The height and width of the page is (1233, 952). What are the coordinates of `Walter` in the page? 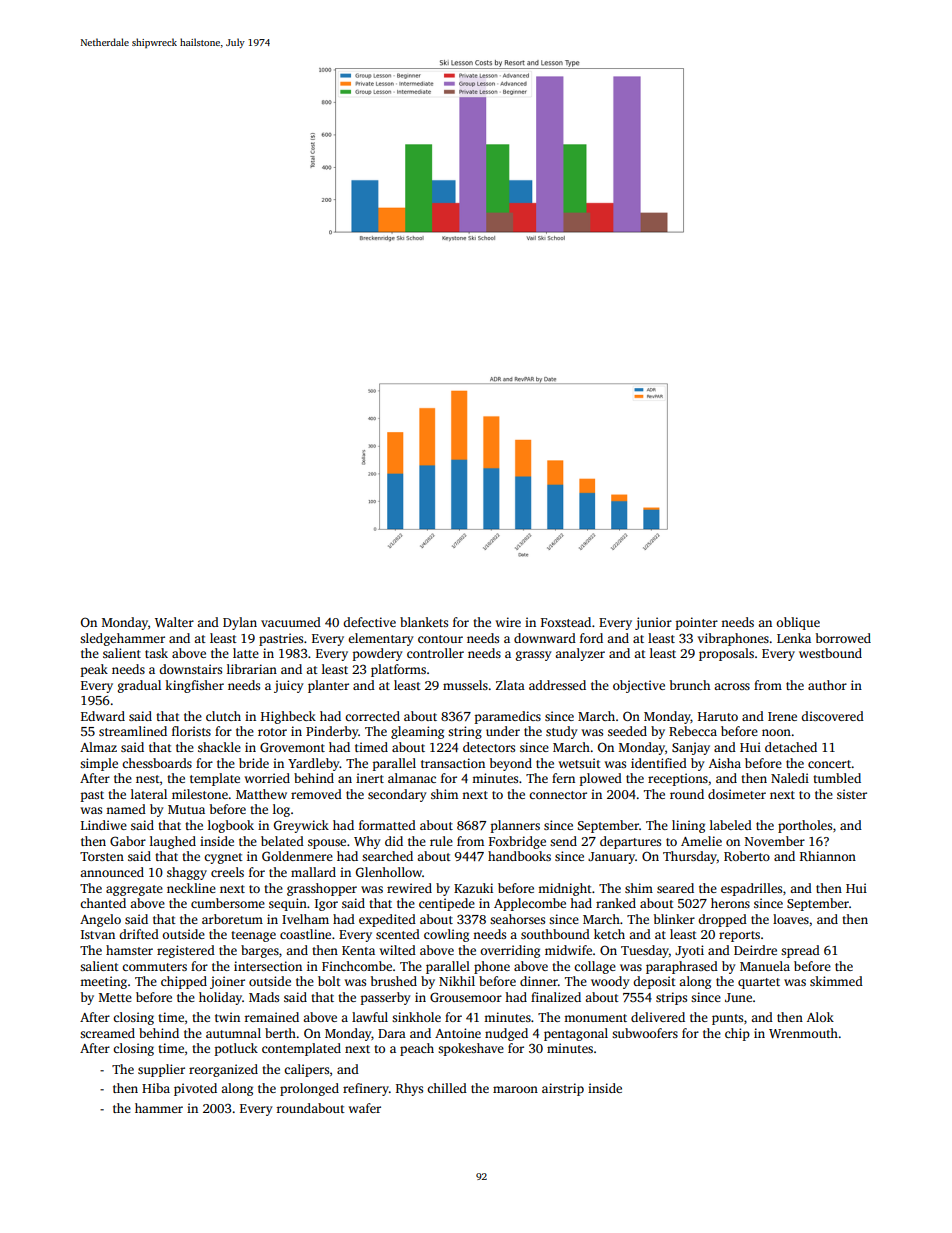 It's located at (174, 622).
